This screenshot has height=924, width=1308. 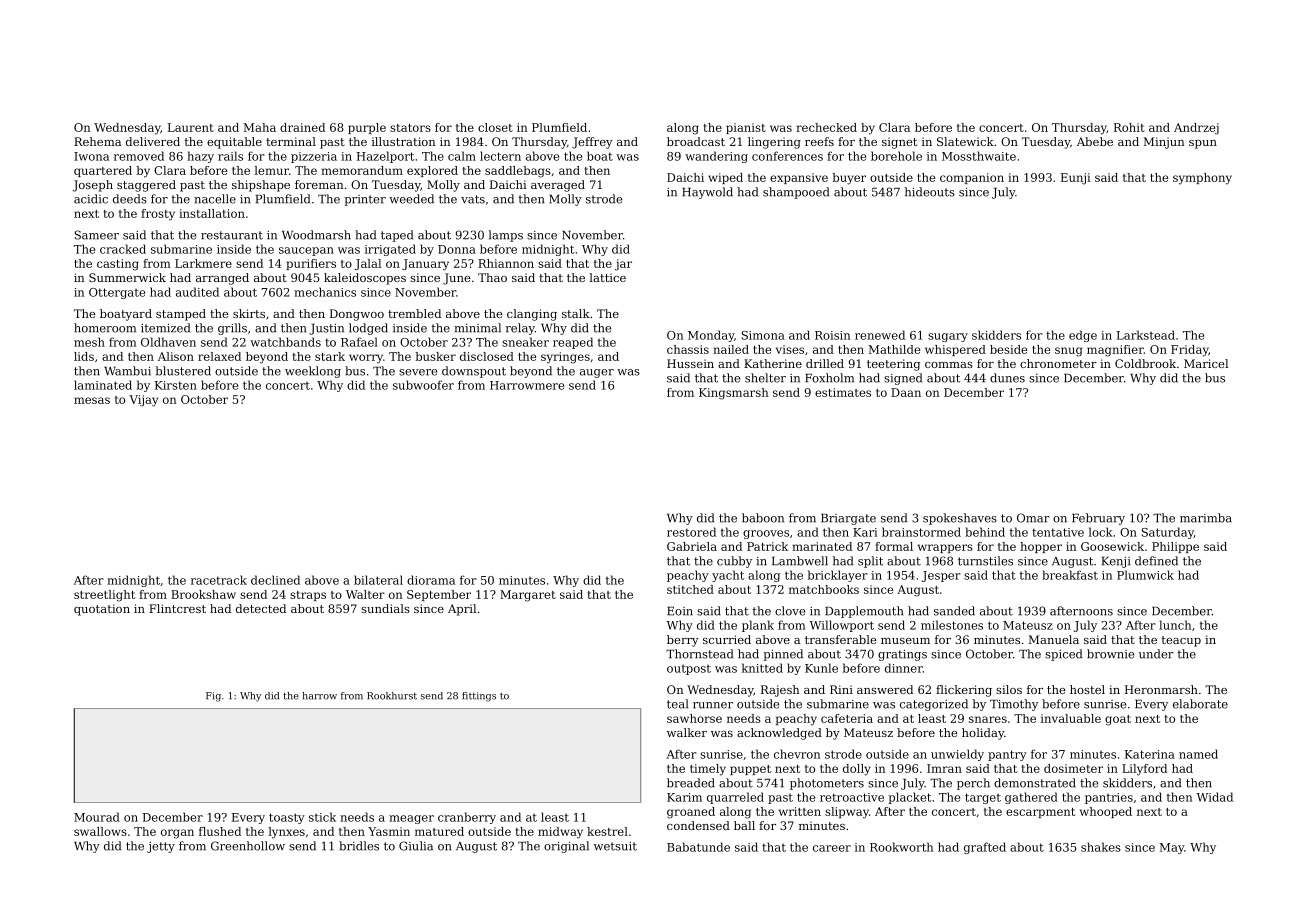 I want to click on toasty, so click(x=287, y=818).
